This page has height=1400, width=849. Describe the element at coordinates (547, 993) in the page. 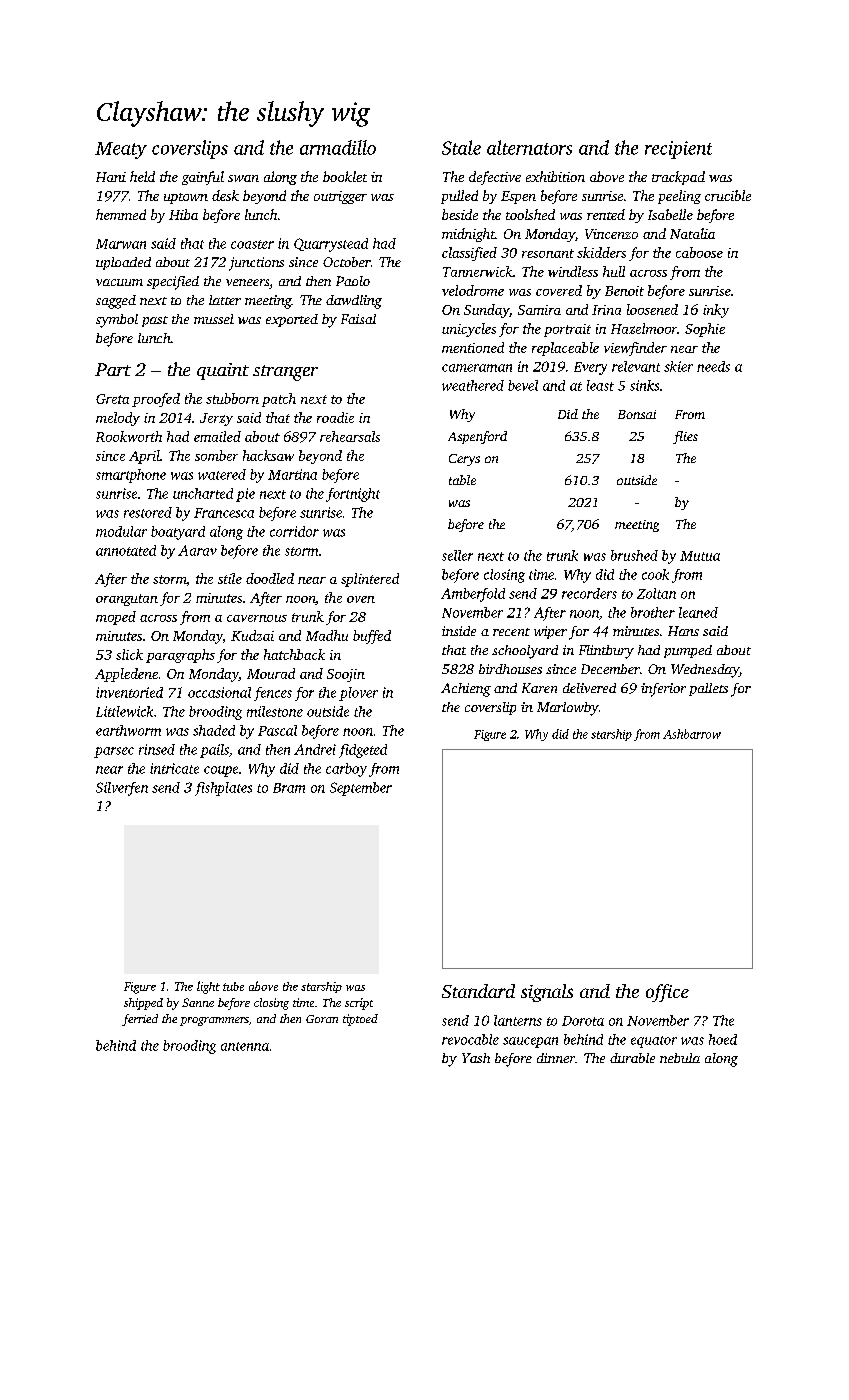

I see `signals` at that location.
